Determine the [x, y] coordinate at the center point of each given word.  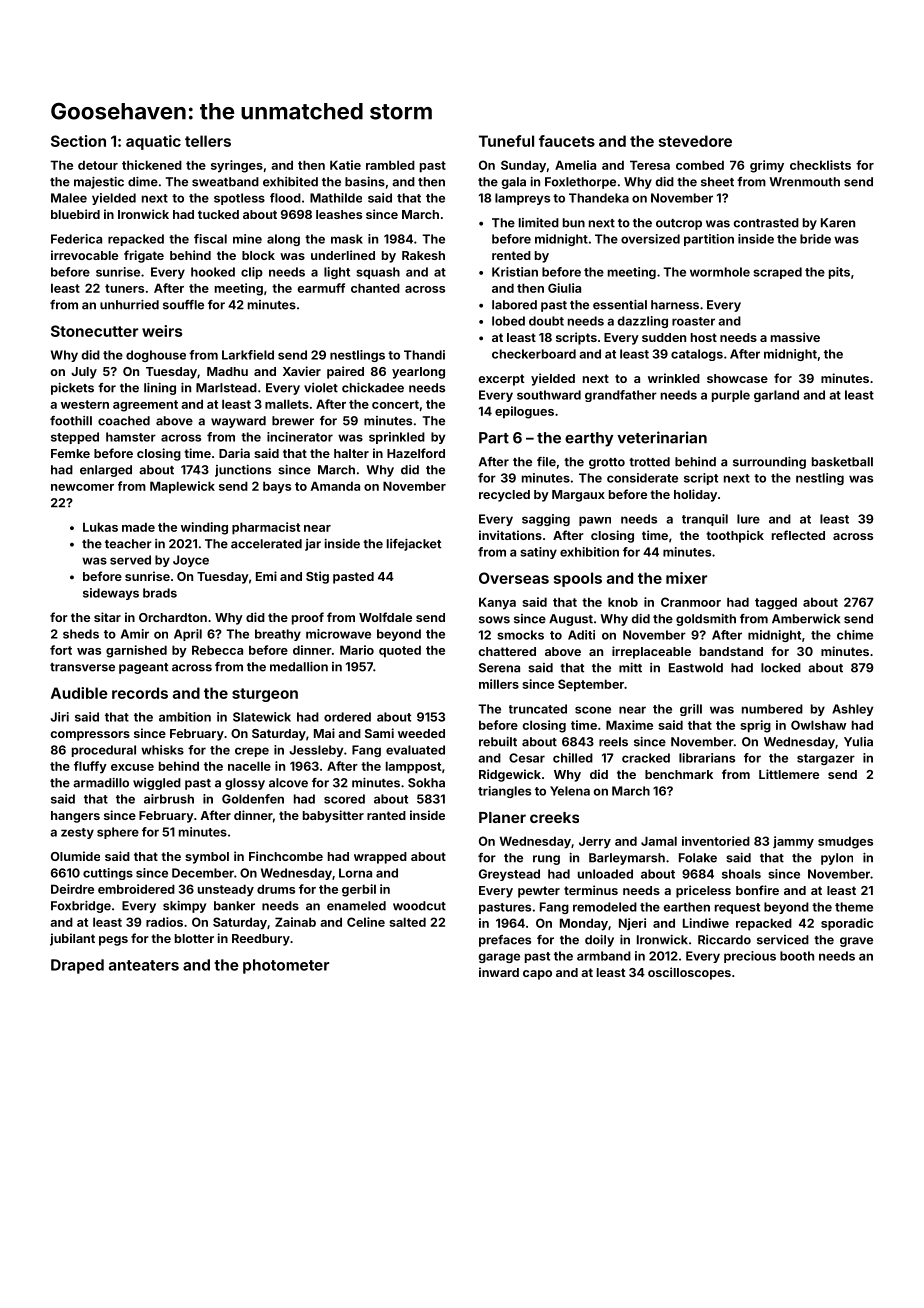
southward [549, 395]
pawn [595, 521]
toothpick [735, 536]
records [140, 693]
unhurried [129, 305]
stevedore [695, 141]
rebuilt [498, 742]
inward [499, 972]
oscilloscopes [689, 973]
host [704, 337]
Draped [77, 966]
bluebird [75, 214]
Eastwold [696, 668]
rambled [390, 165]
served [130, 560]
